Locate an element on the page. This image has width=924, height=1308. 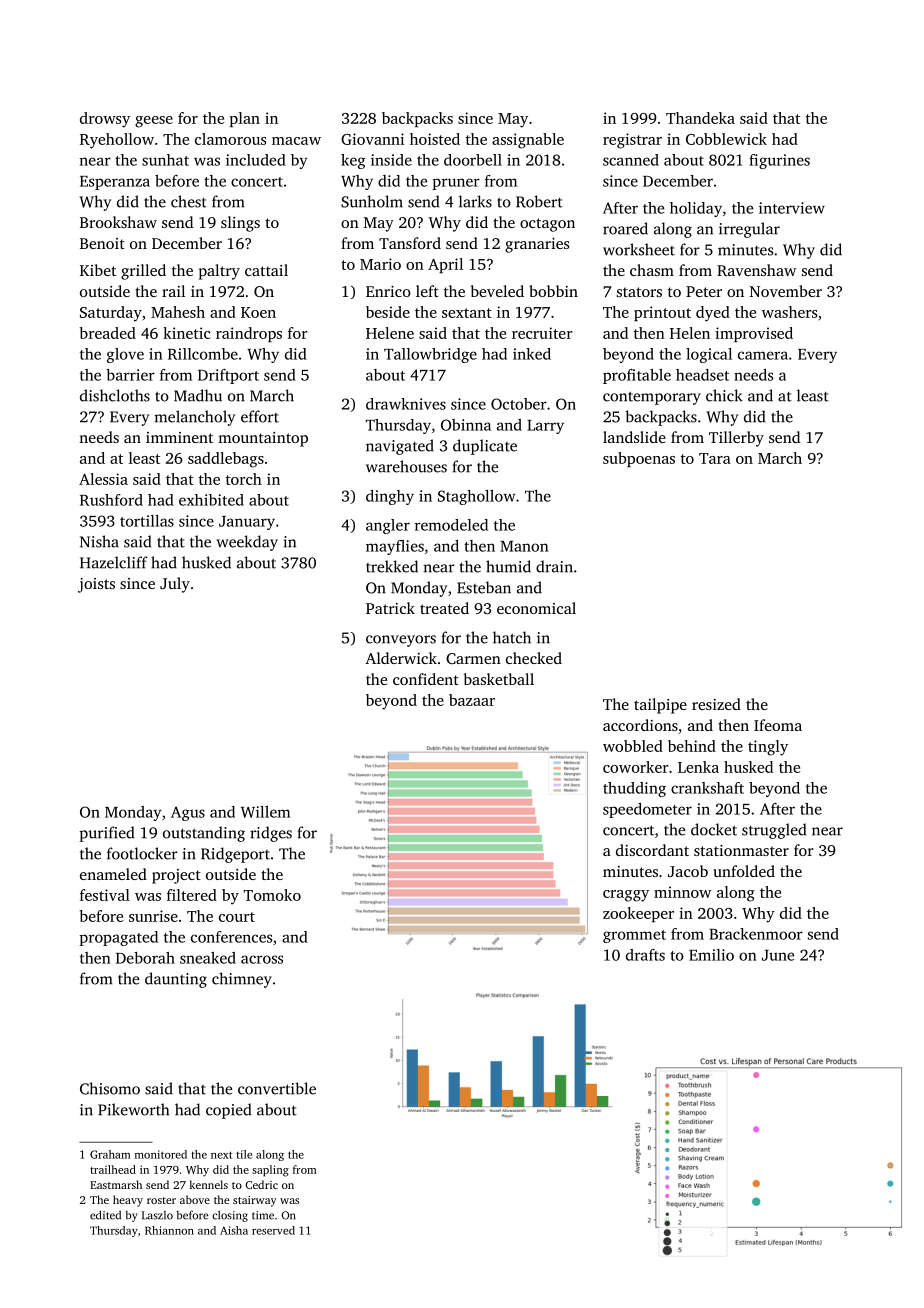
Emilio is located at coordinates (711, 955).
